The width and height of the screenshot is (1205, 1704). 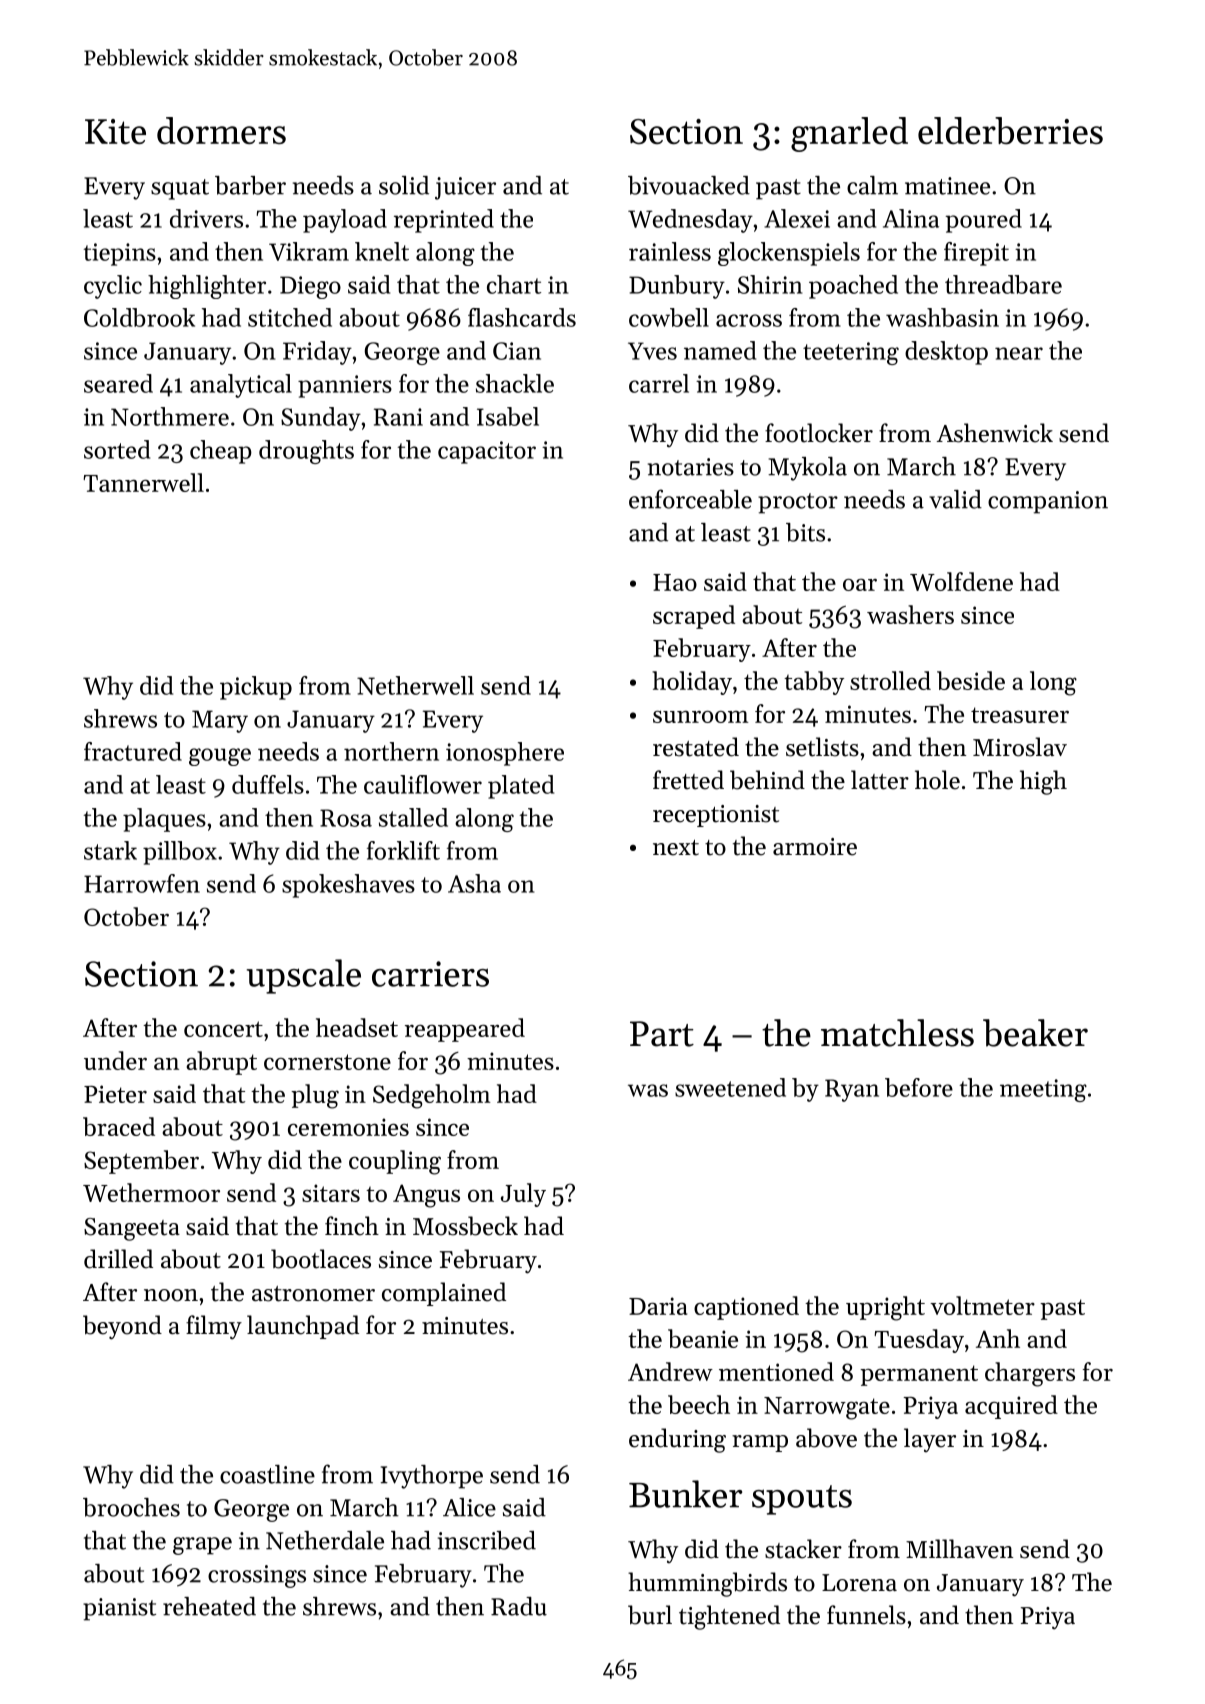 What do you see at coordinates (505, 754) in the screenshot?
I see `ionosphere` at bounding box center [505, 754].
